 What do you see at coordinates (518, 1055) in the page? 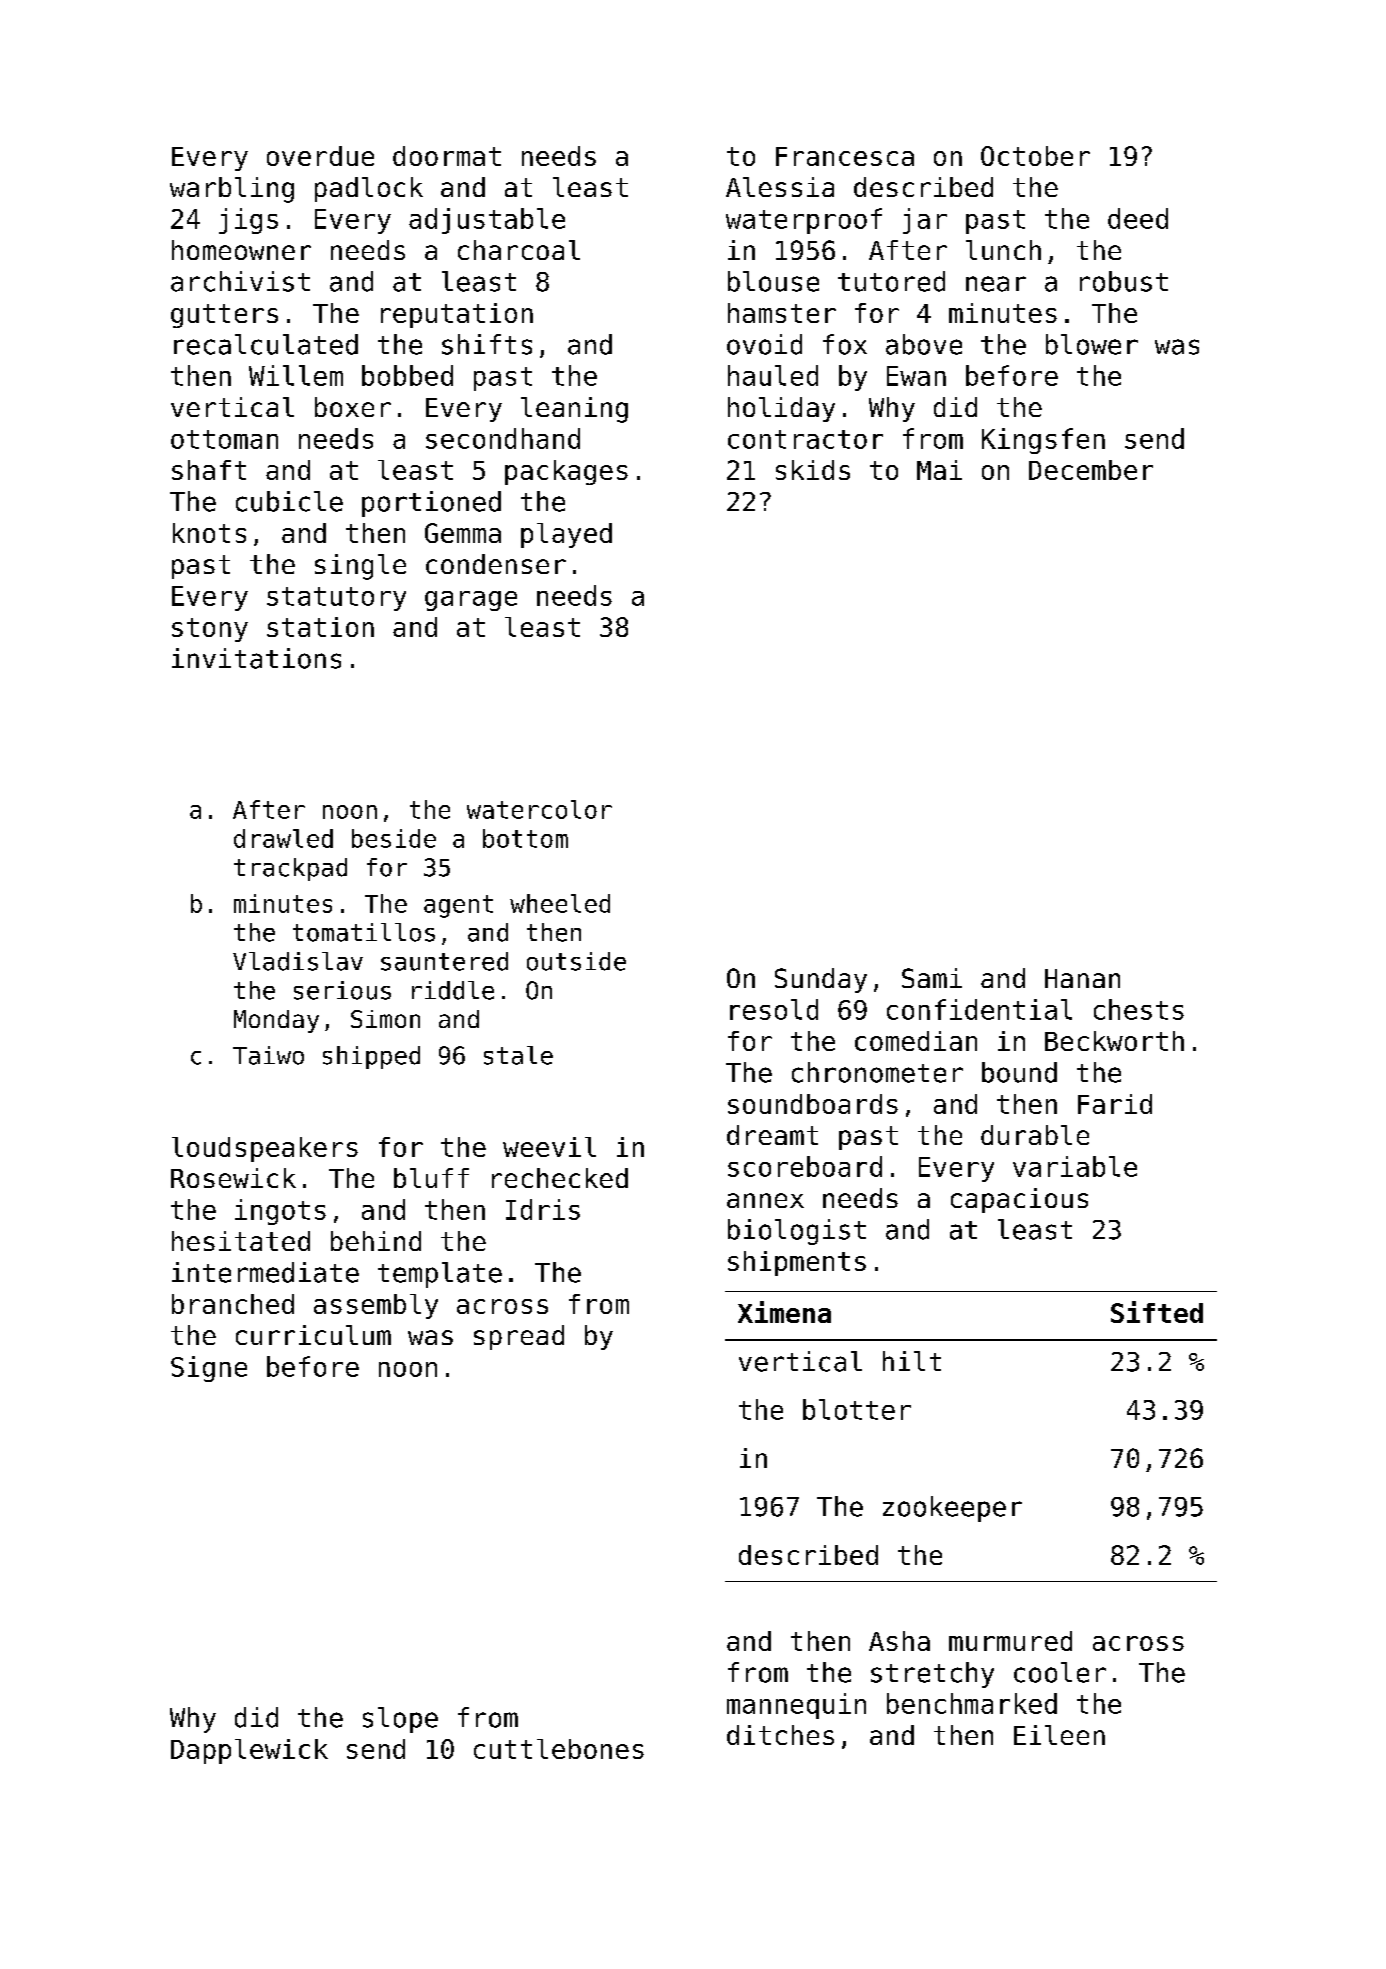
I see `stale` at bounding box center [518, 1055].
